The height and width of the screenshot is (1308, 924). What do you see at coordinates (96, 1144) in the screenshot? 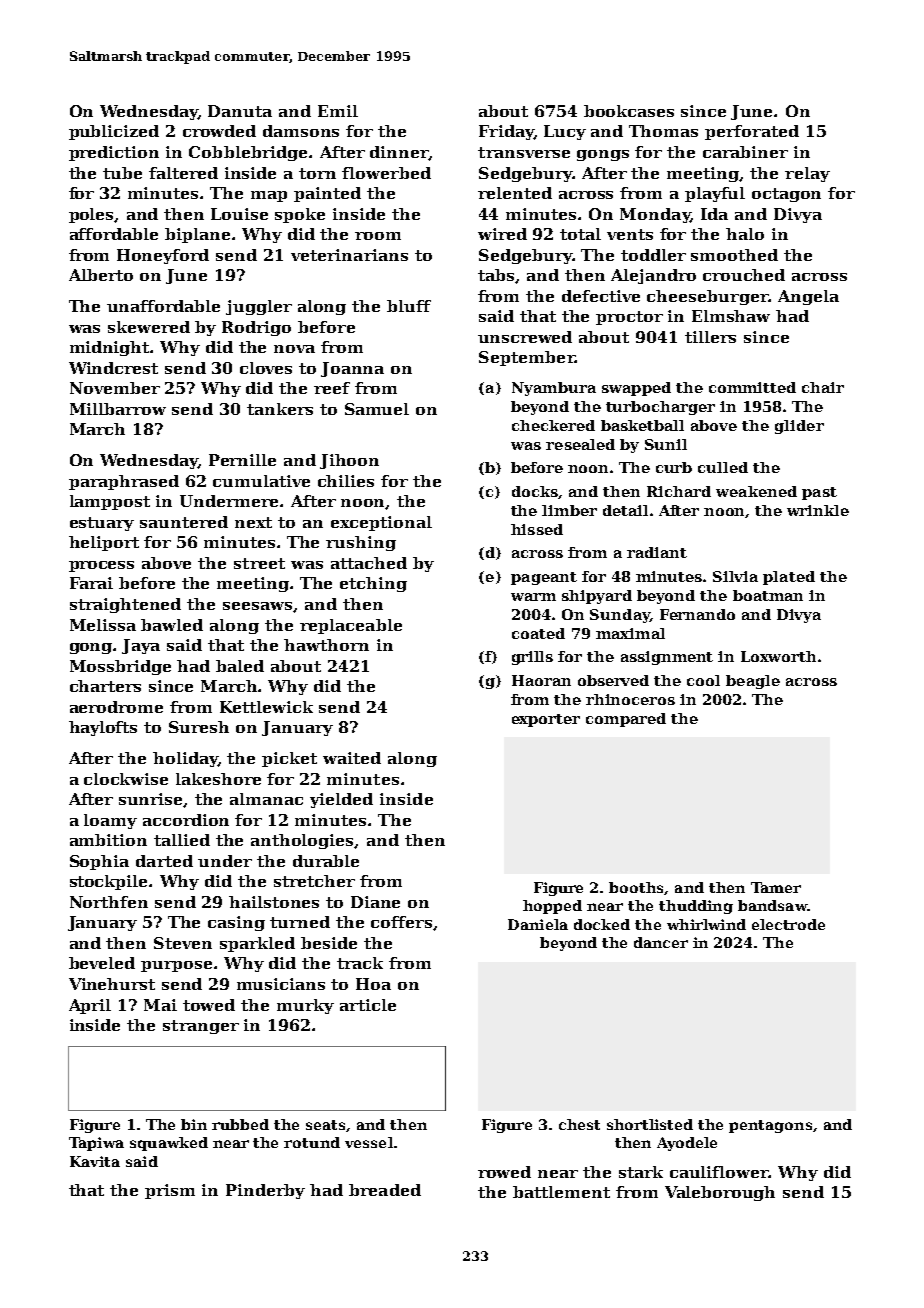
I see `Tapiwa` at bounding box center [96, 1144].
